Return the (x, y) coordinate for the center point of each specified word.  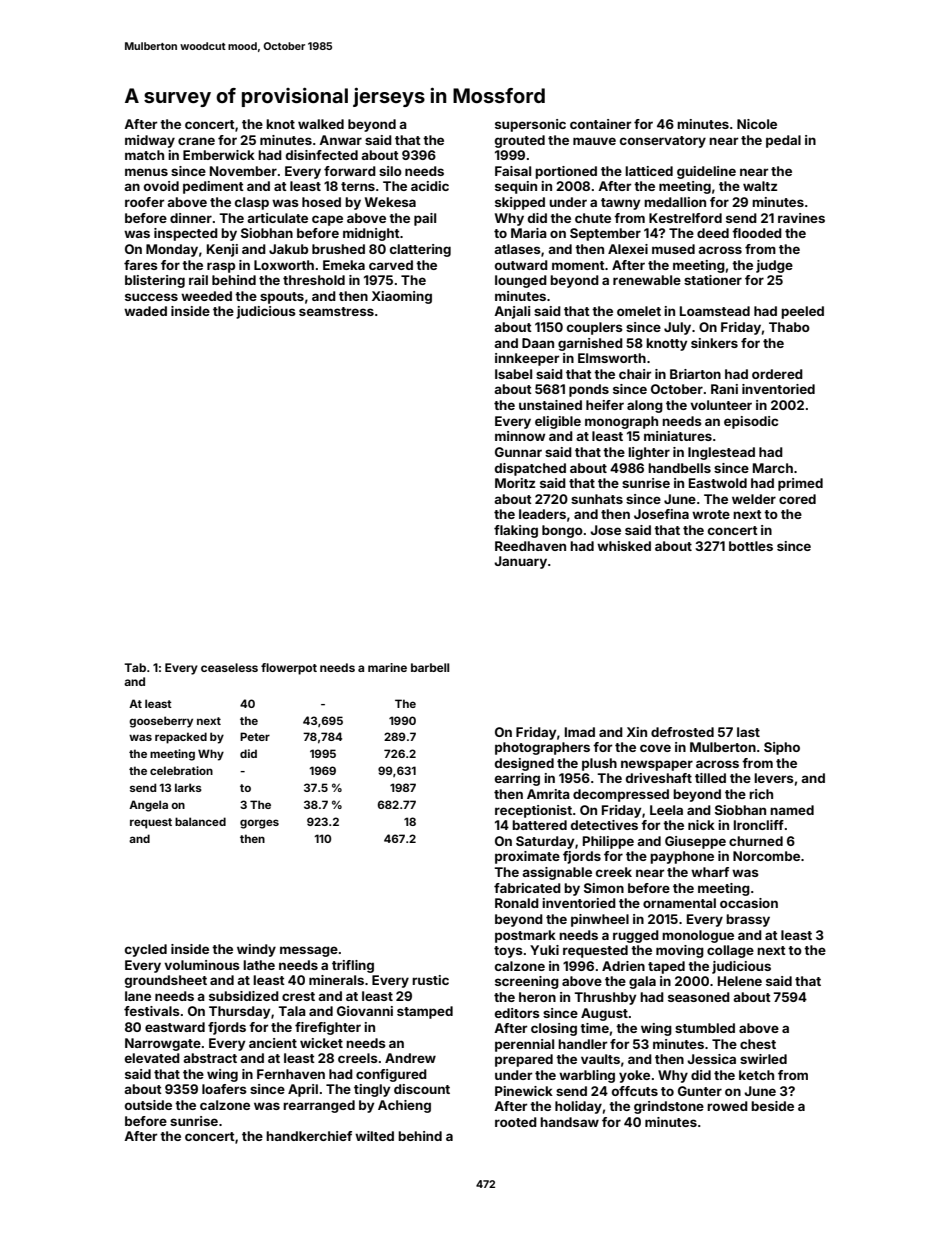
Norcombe (766, 856)
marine (387, 667)
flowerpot (289, 669)
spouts (282, 298)
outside (148, 1105)
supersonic (530, 125)
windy (256, 950)
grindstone (669, 1107)
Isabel (513, 374)
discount (422, 1089)
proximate (527, 857)
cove (655, 748)
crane (196, 141)
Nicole (757, 124)
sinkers (714, 343)
